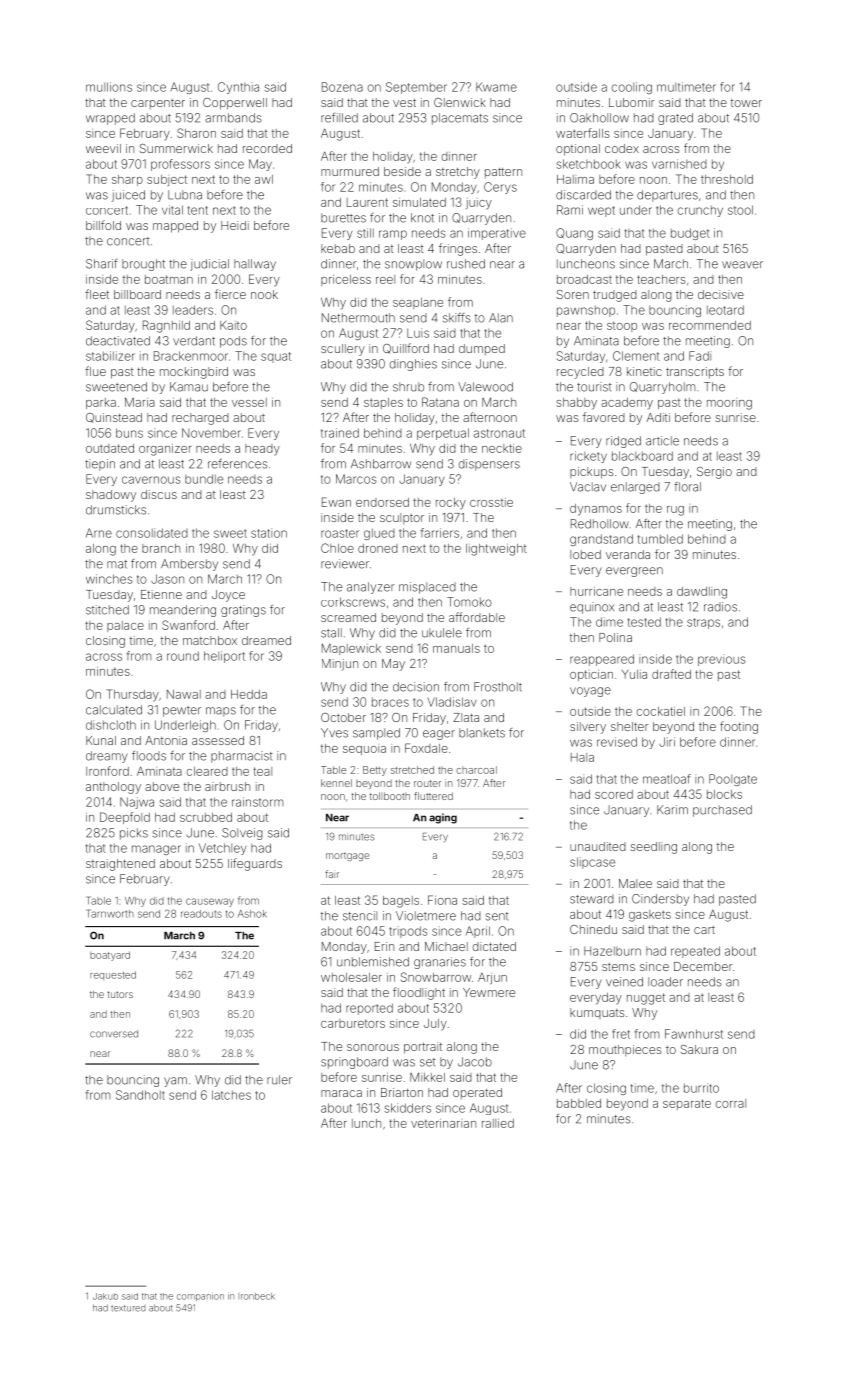 Image resolution: width=849 pixels, height=1400 pixels. I want to click on grated, so click(675, 119).
